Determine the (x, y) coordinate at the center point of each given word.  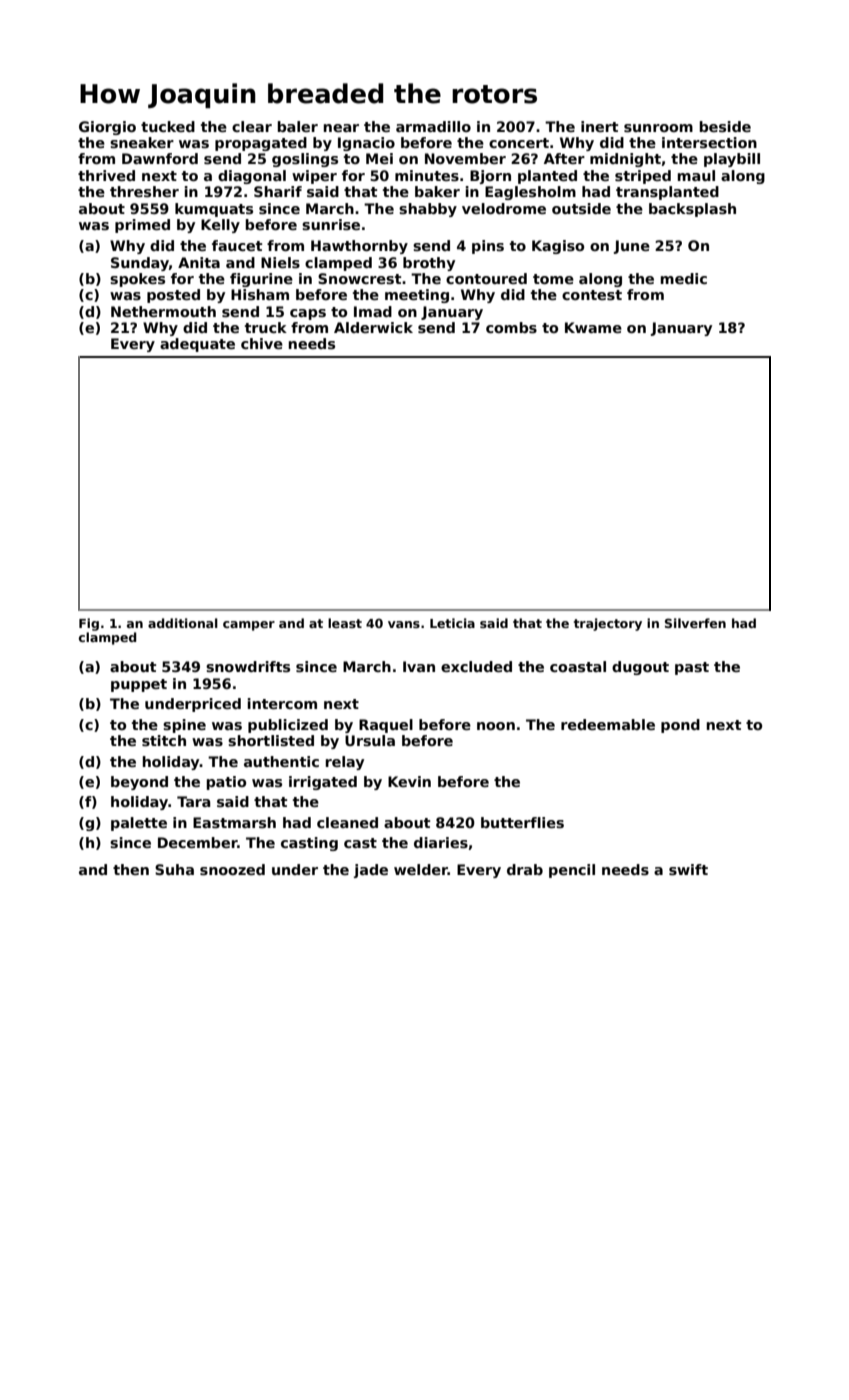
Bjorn (490, 177)
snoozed (232, 869)
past (692, 668)
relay (345, 763)
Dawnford (160, 158)
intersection (709, 142)
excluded (476, 666)
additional (183, 623)
